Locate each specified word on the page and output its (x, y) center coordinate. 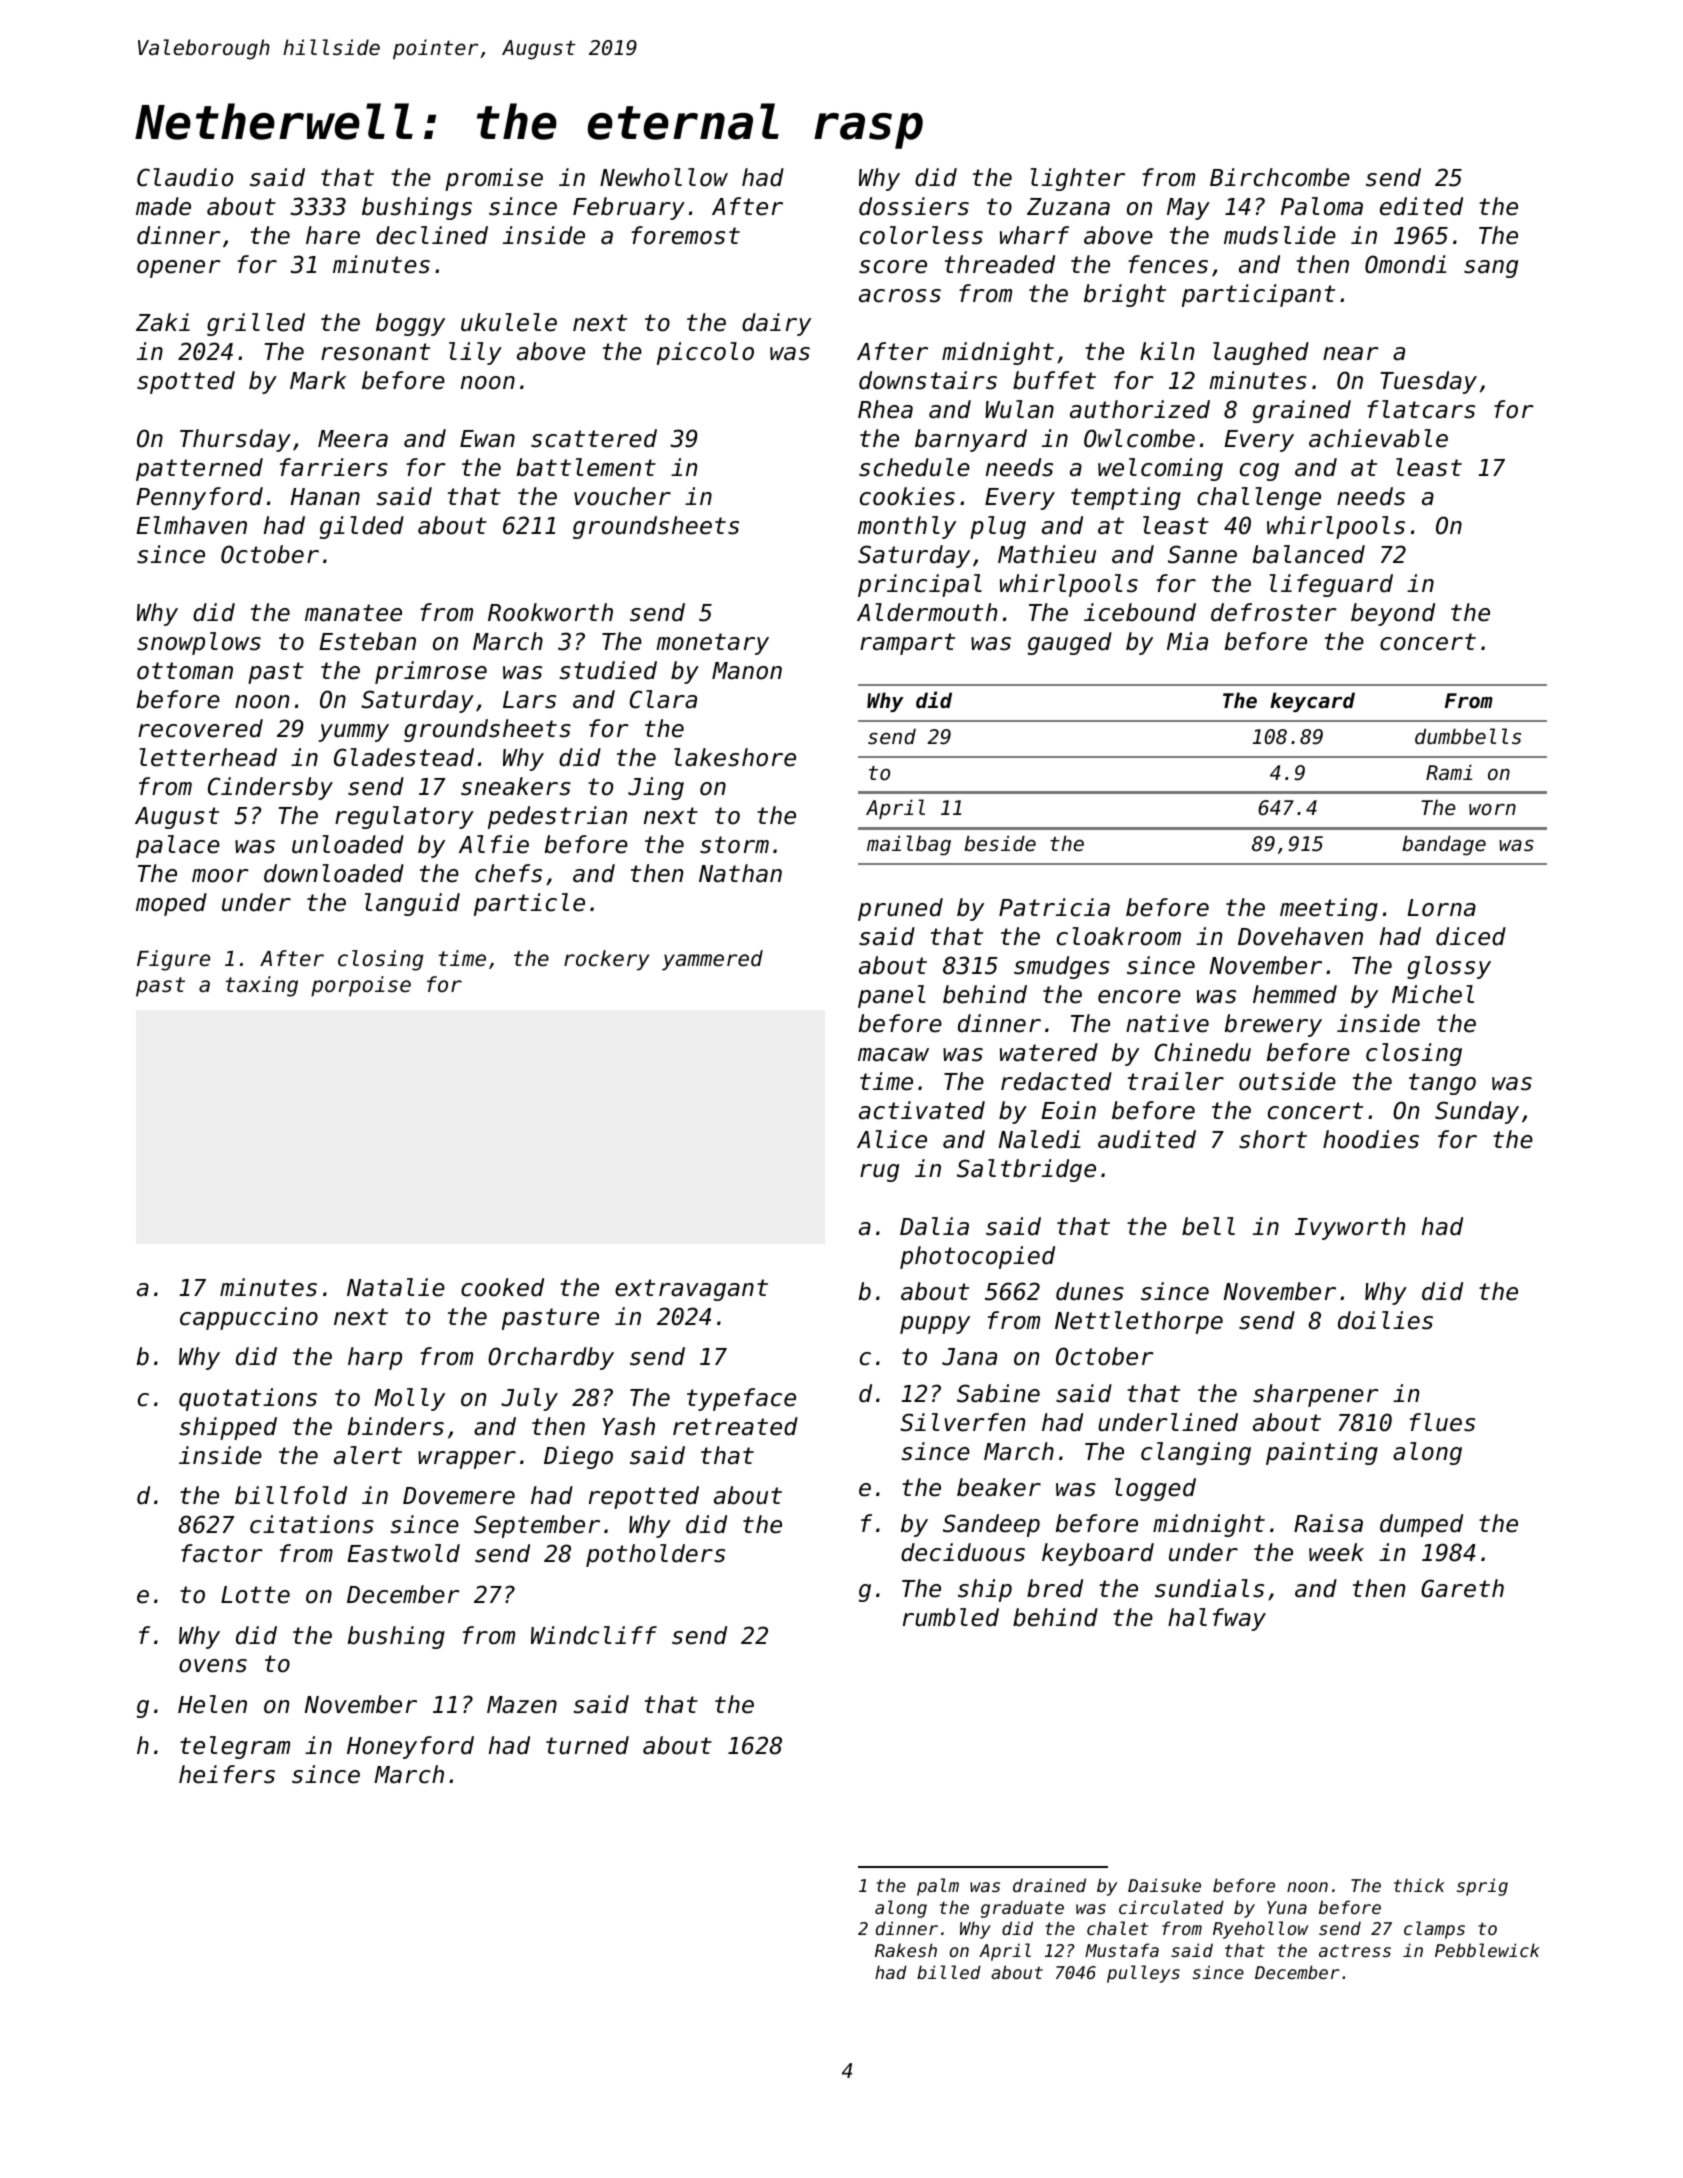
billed (949, 1972)
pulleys (1143, 1974)
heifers (227, 1774)
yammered (712, 960)
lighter (1077, 179)
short (1273, 1139)
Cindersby (270, 788)
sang (1491, 269)
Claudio (185, 177)
